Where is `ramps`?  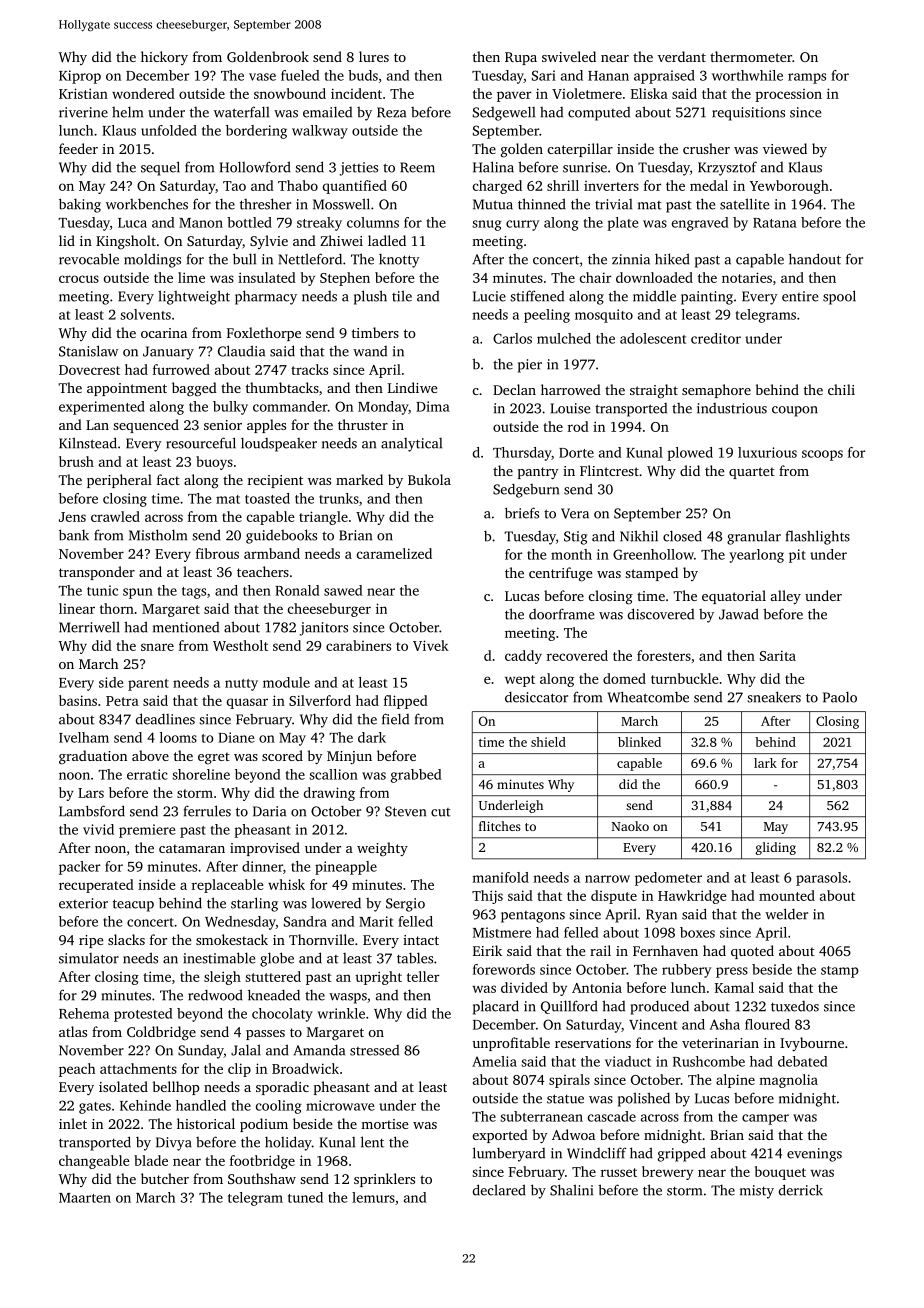 ramps is located at coordinates (807, 78).
